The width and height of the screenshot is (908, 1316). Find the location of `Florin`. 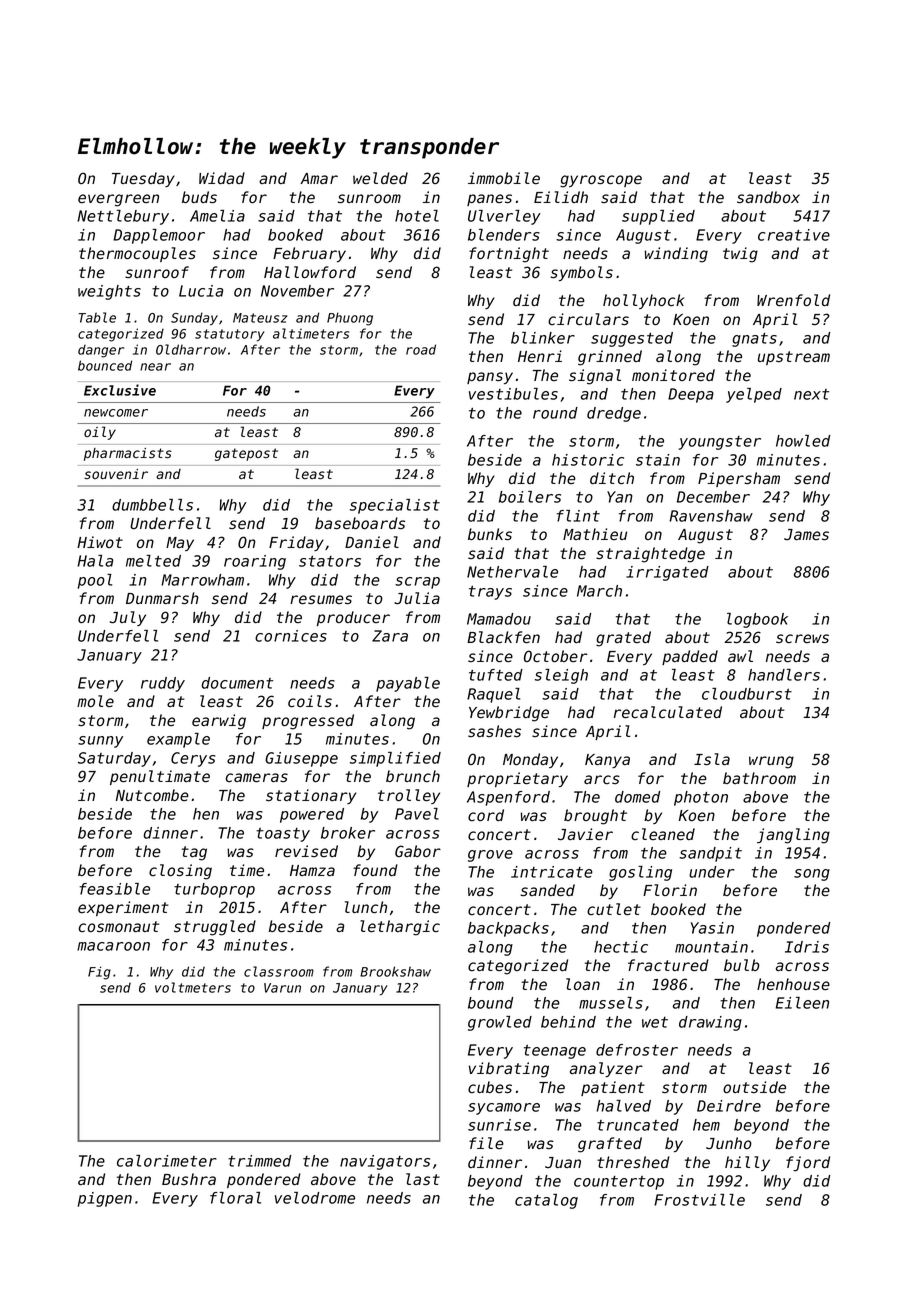

Florin is located at coordinates (670, 890).
